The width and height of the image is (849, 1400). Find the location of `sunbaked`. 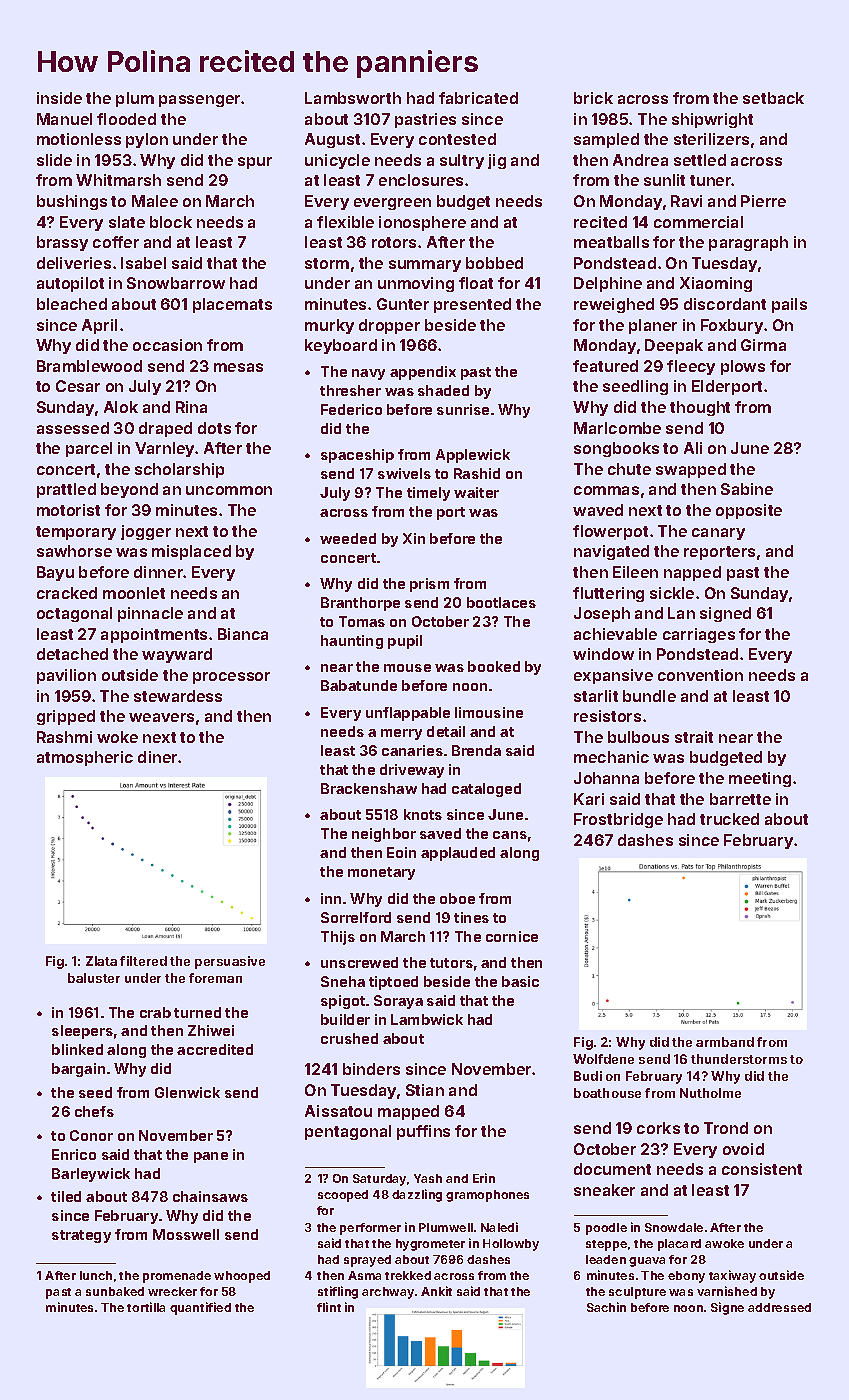

sunbaked is located at coordinates (115, 1291).
